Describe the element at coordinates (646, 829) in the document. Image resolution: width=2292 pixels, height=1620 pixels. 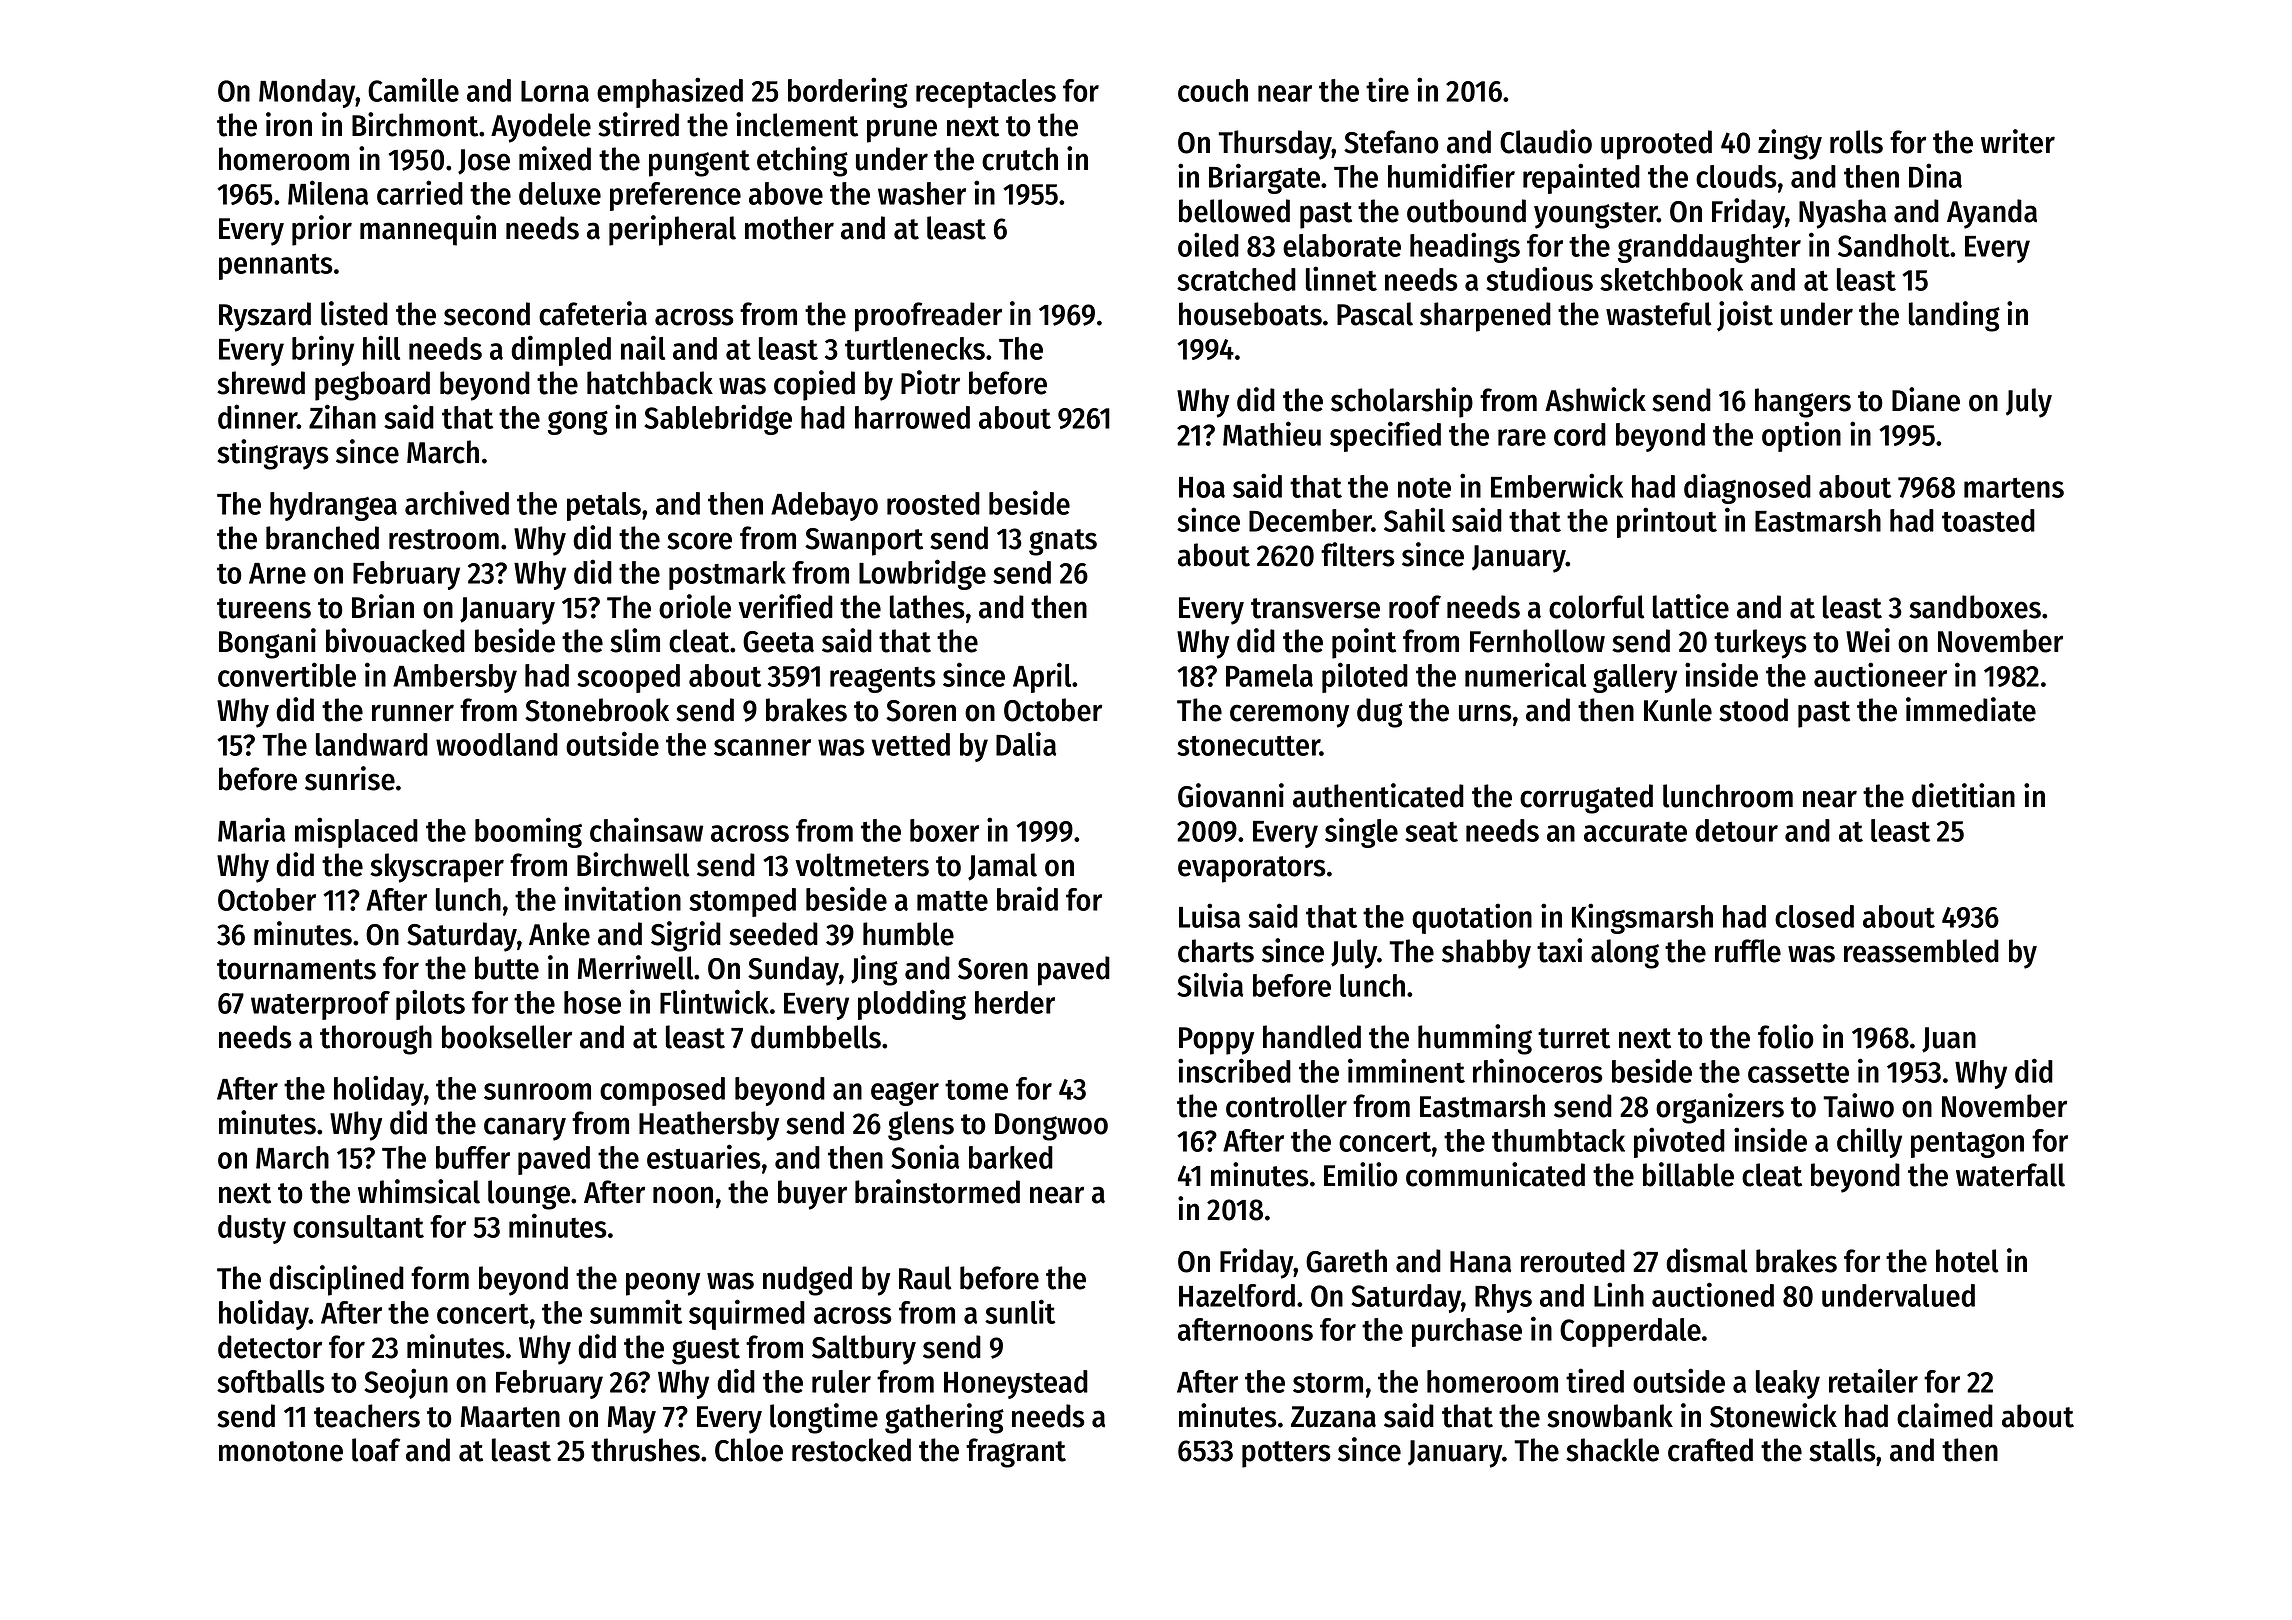
I see `chainsaw` at that location.
